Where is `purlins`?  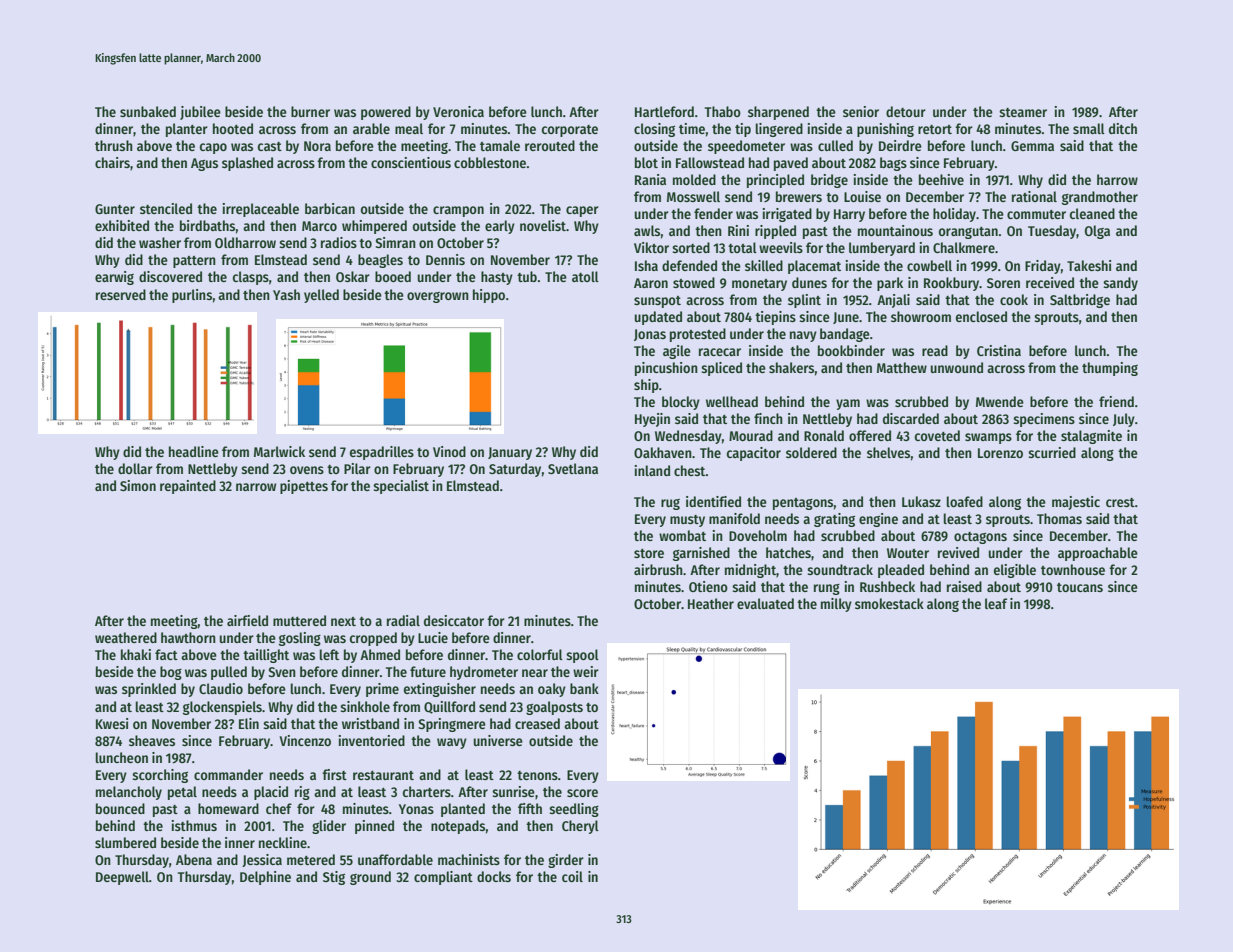 purlins is located at coordinates (192, 296).
